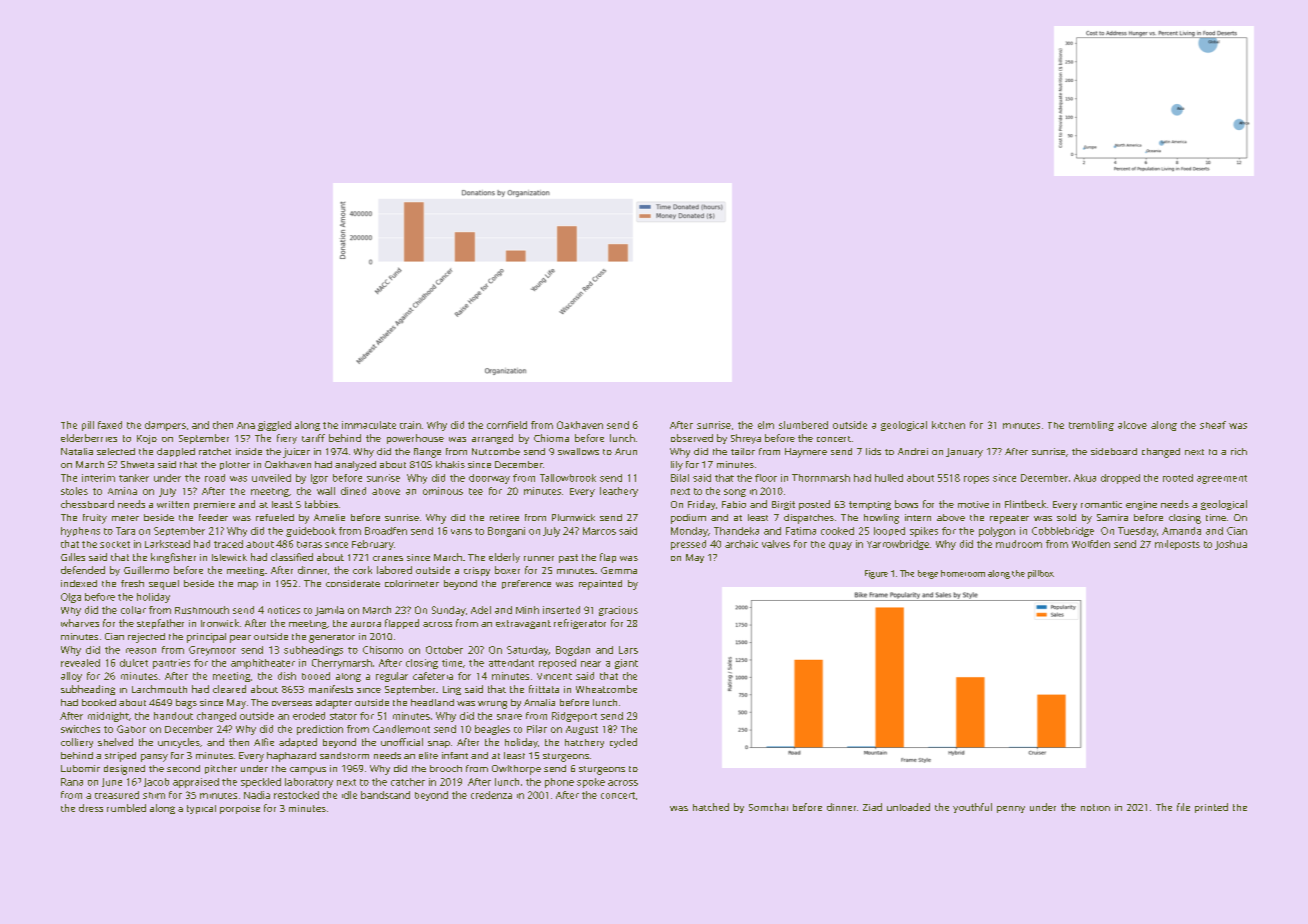  Describe the element at coordinates (1231, 545) in the screenshot. I see `Joshua` at that location.
